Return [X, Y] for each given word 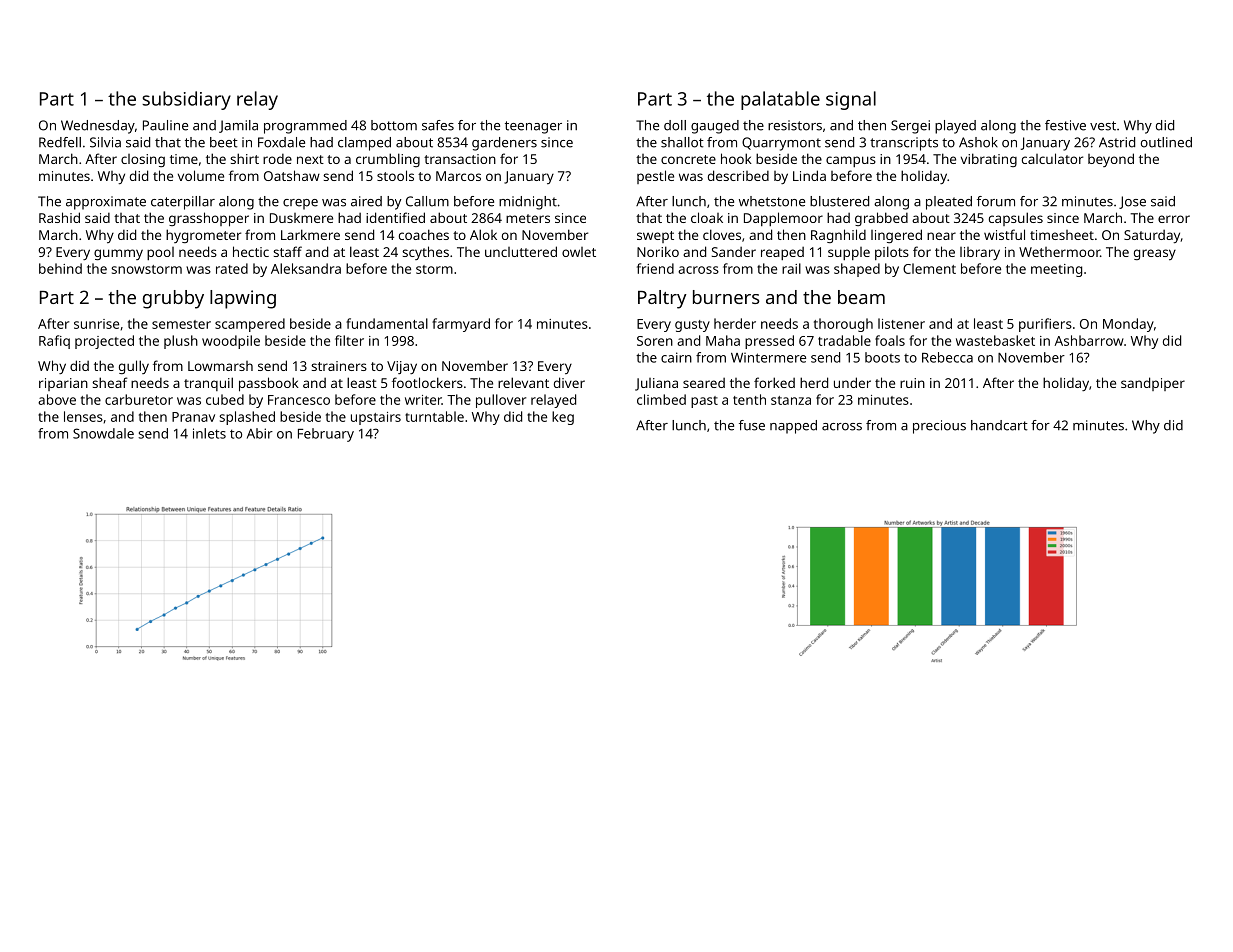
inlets [209, 433]
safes [438, 125]
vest [1103, 126]
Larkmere [310, 234]
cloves [722, 234]
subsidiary [186, 100]
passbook [269, 384]
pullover [501, 401]
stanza [791, 400]
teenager [533, 127]
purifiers [1045, 325]
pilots [892, 253]
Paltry [662, 299]
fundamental [387, 323]
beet [224, 142]
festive [1065, 125]
